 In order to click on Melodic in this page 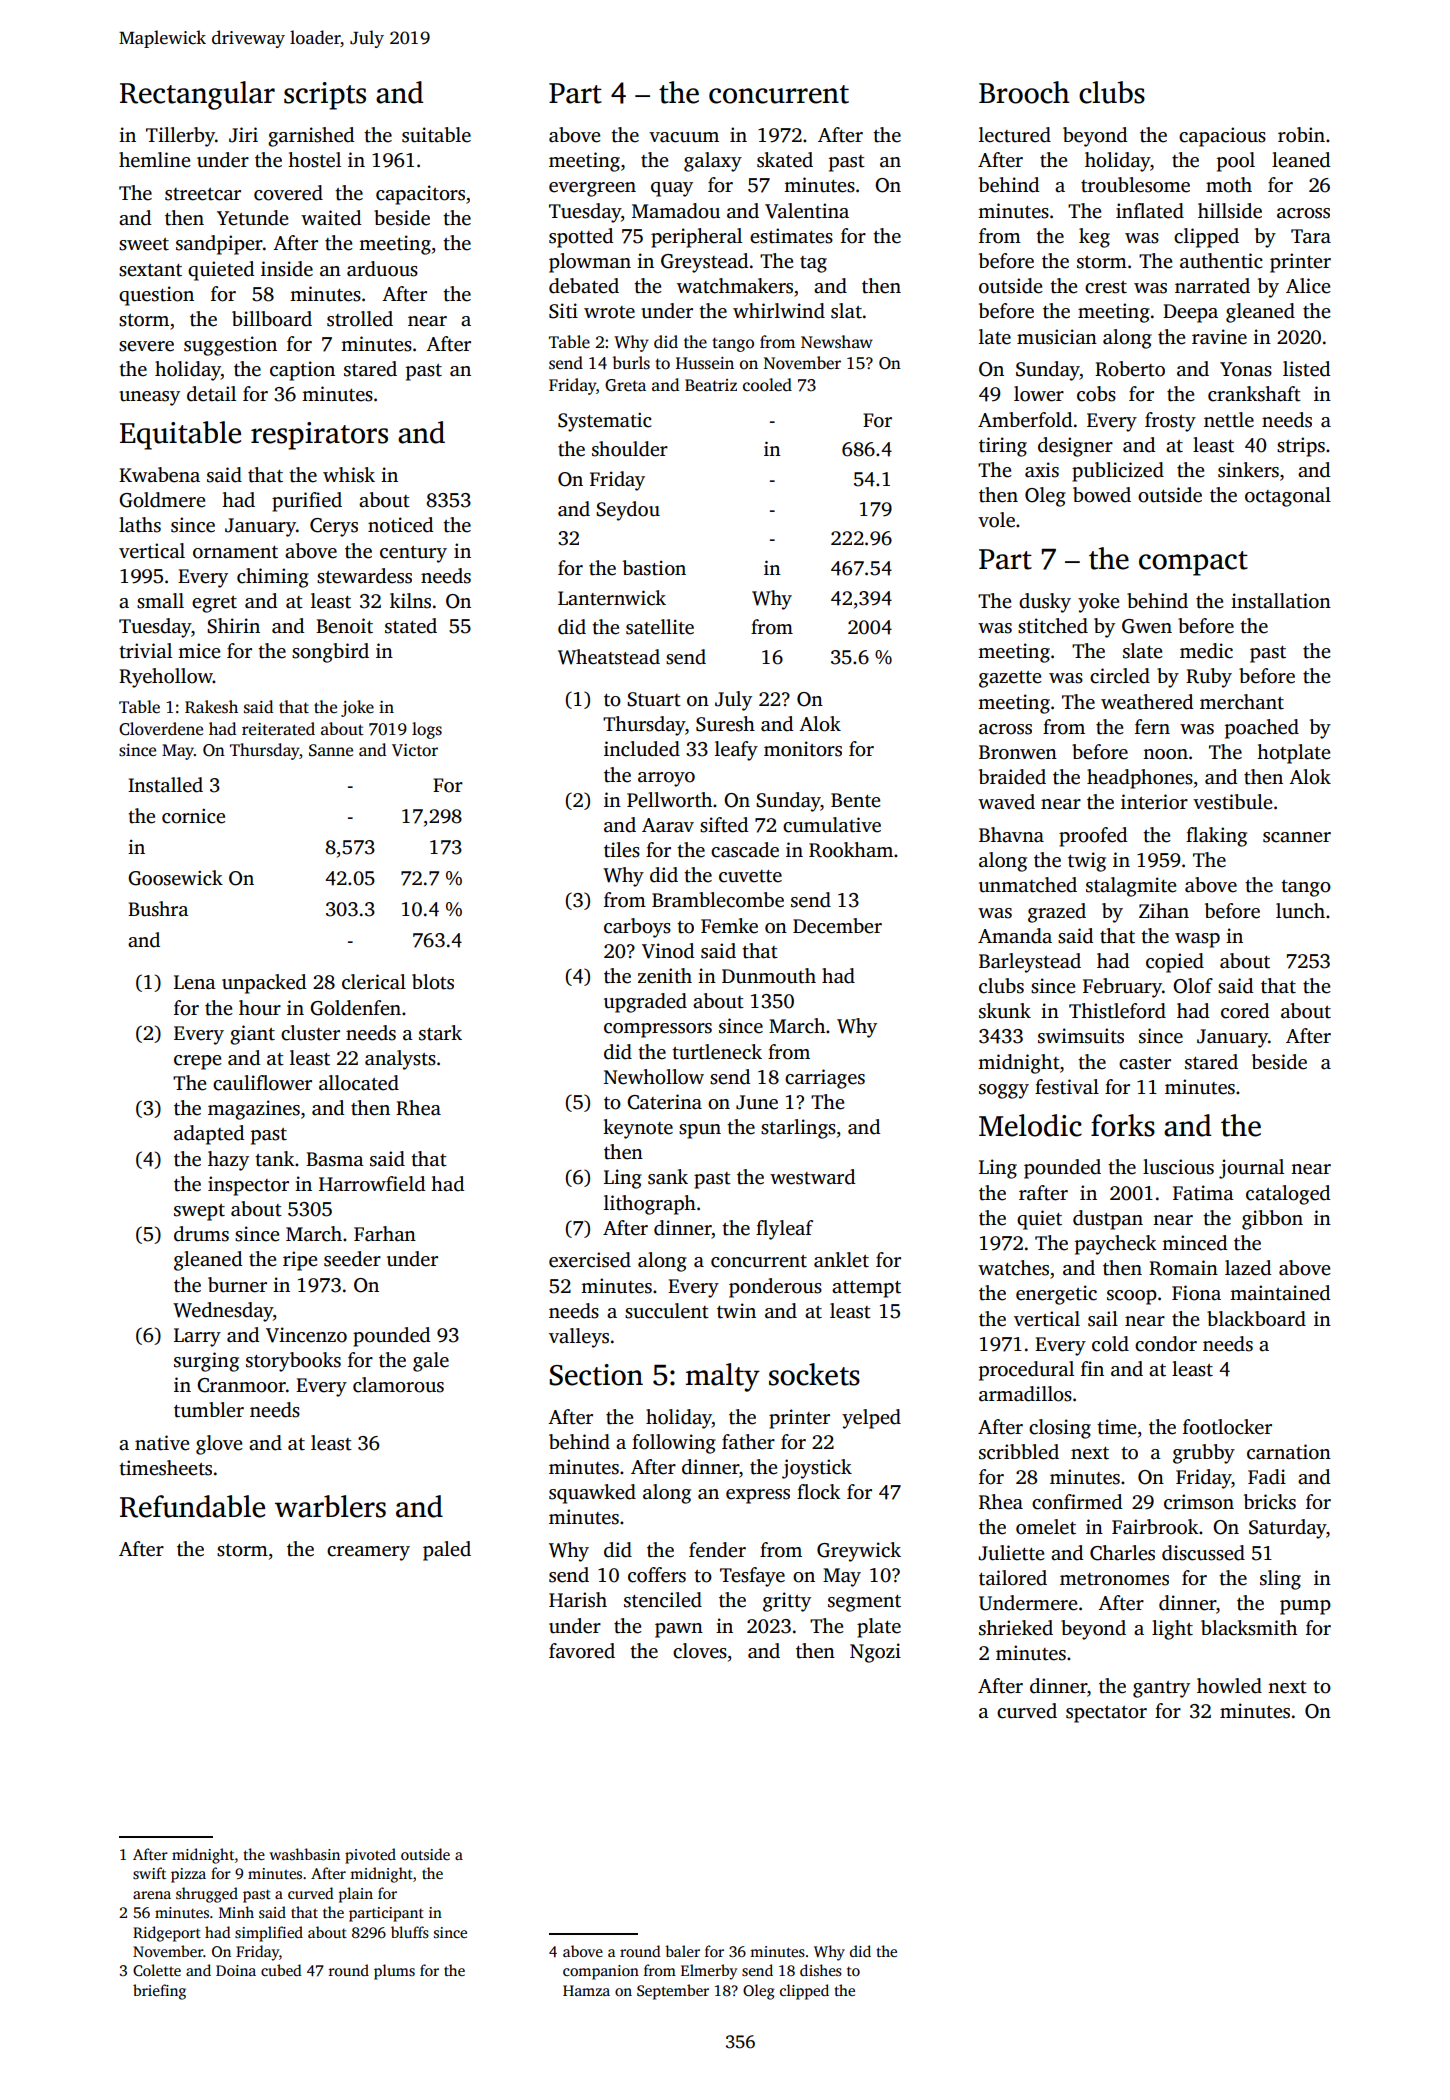, I will do `click(1030, 1125)`.
